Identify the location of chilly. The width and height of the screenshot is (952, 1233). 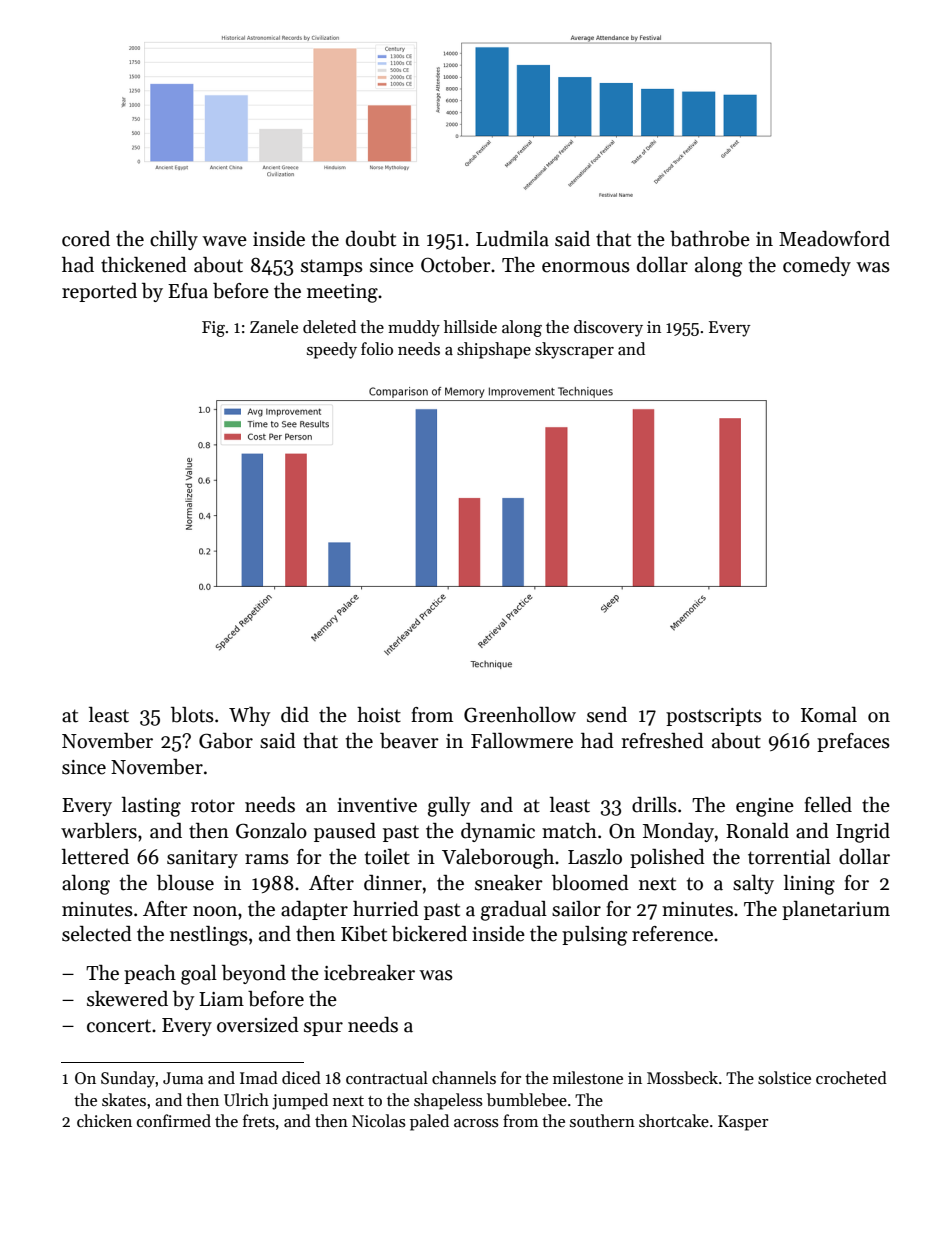
(174, 240).
